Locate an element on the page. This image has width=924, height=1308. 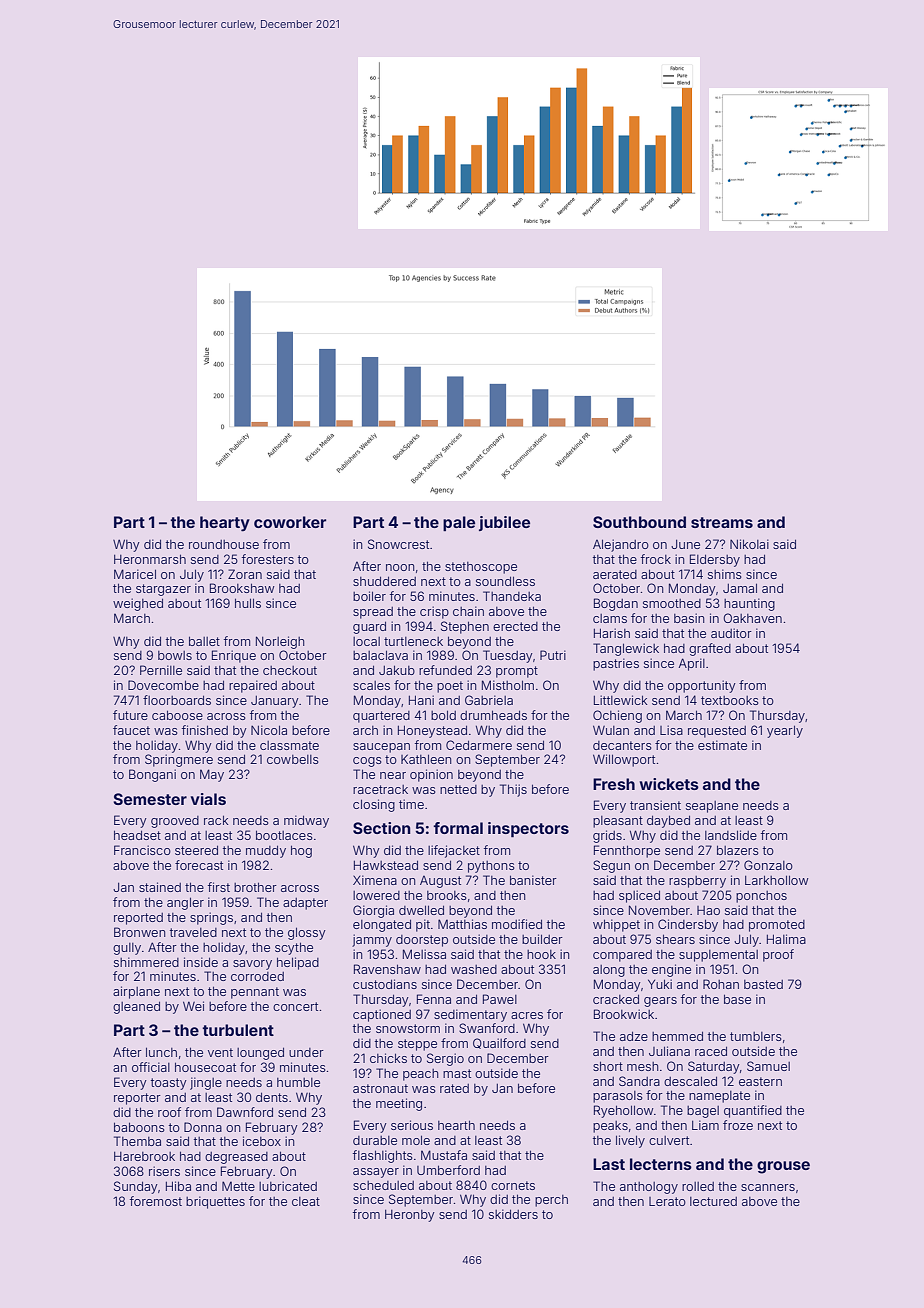
foremost is located at coordinates (156, 1201).
